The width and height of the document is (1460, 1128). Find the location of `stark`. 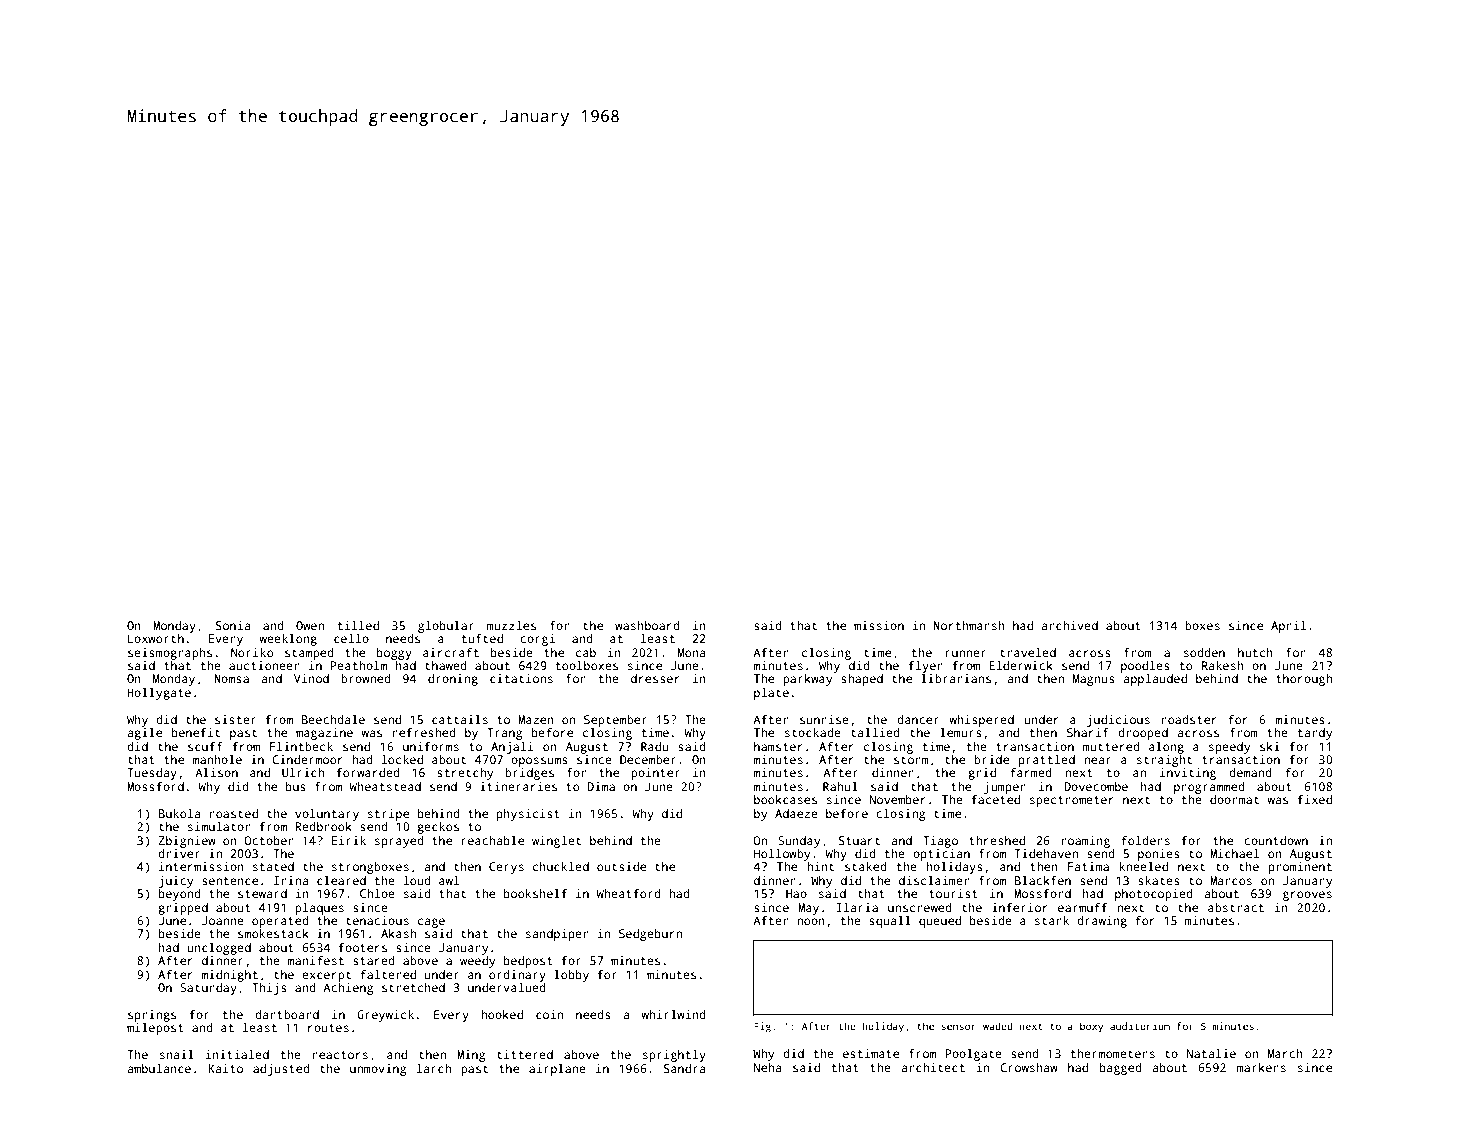

stark is located at coordinates (1052, 920).
